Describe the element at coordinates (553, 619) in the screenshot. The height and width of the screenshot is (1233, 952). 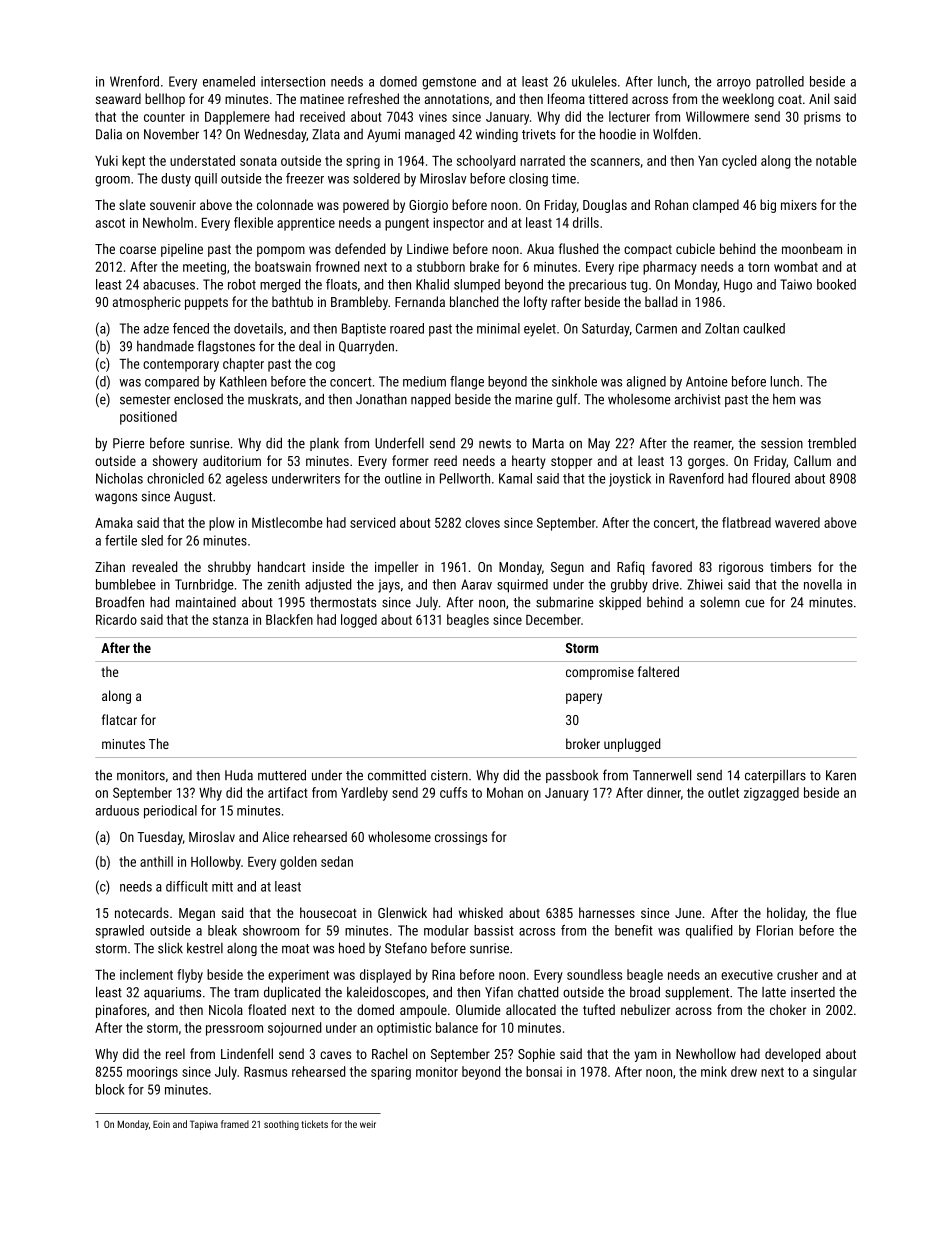
I see `December` at that location.
